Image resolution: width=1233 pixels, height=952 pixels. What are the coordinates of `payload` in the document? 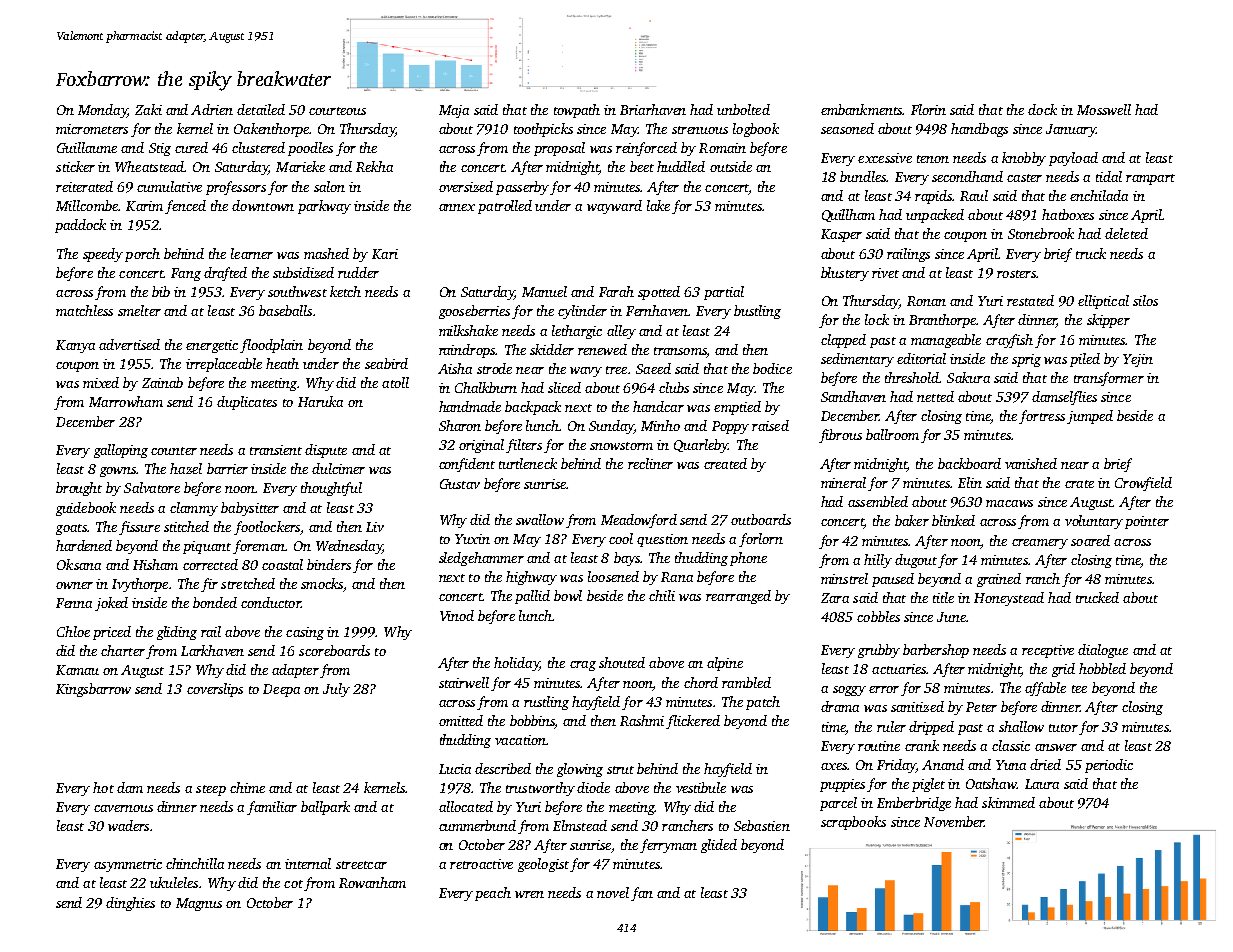 It's located at (1073, 159).
